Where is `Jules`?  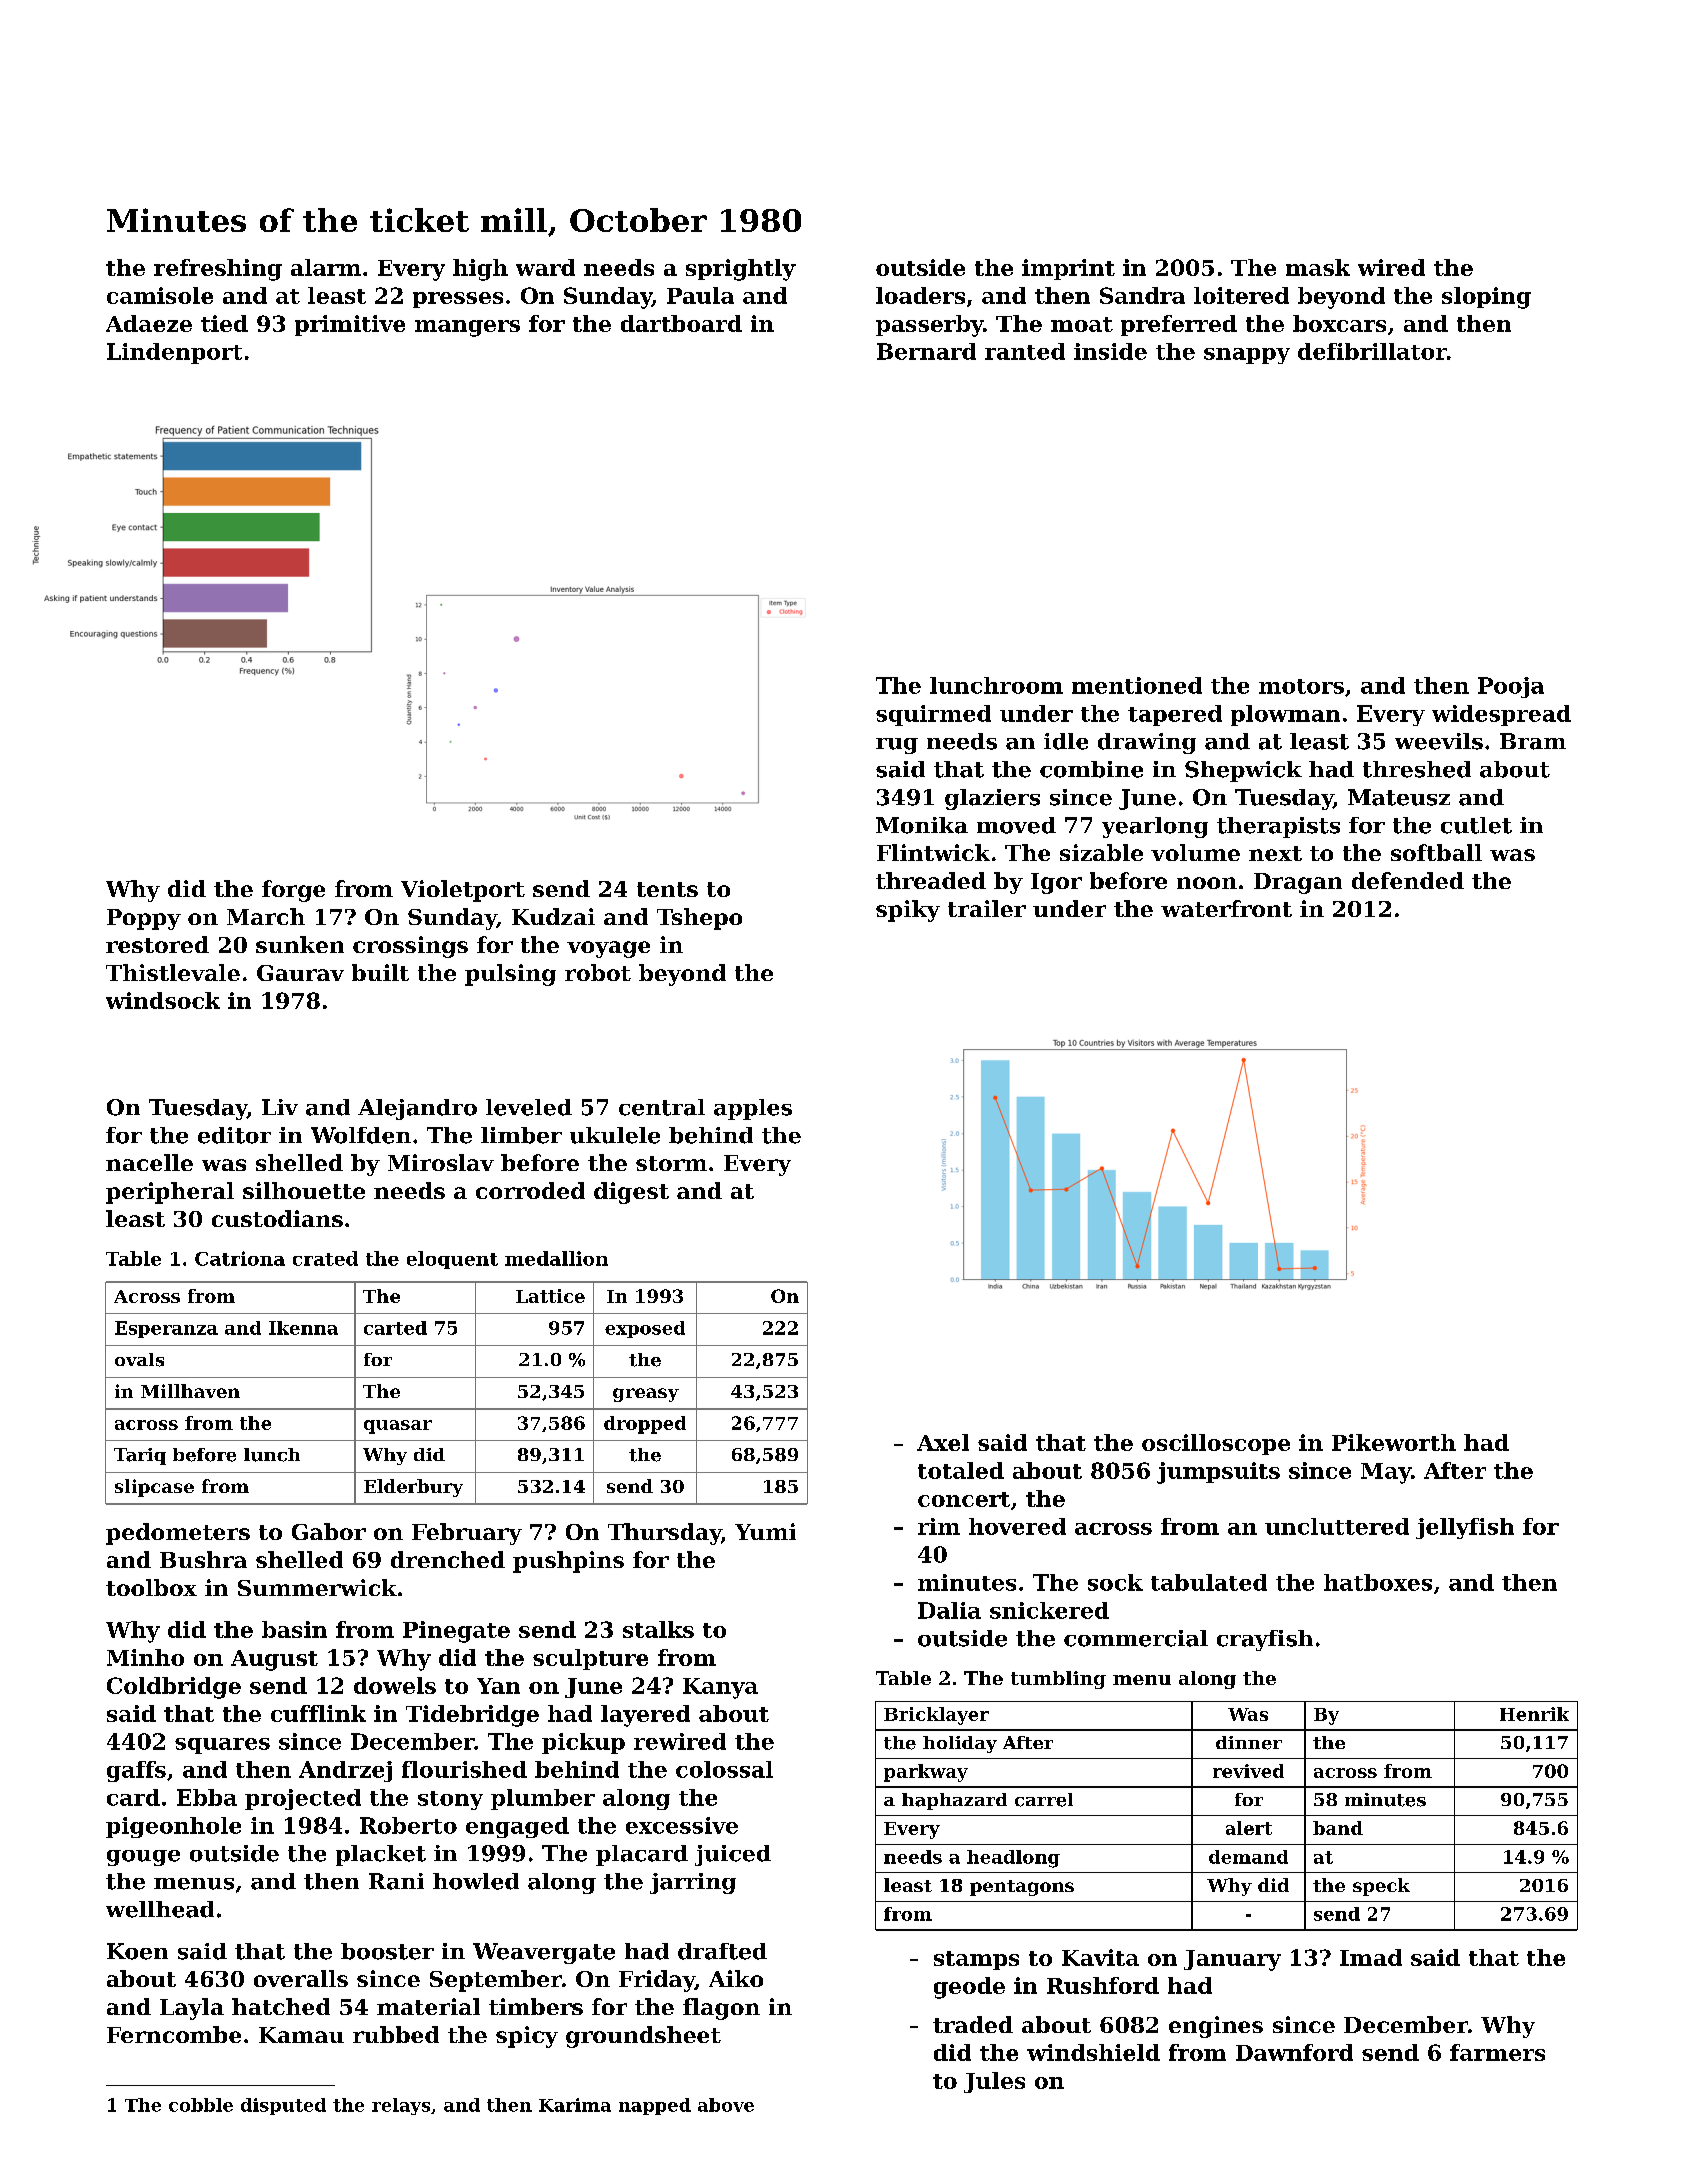
Jules is located at coordinates (994, 2082).
